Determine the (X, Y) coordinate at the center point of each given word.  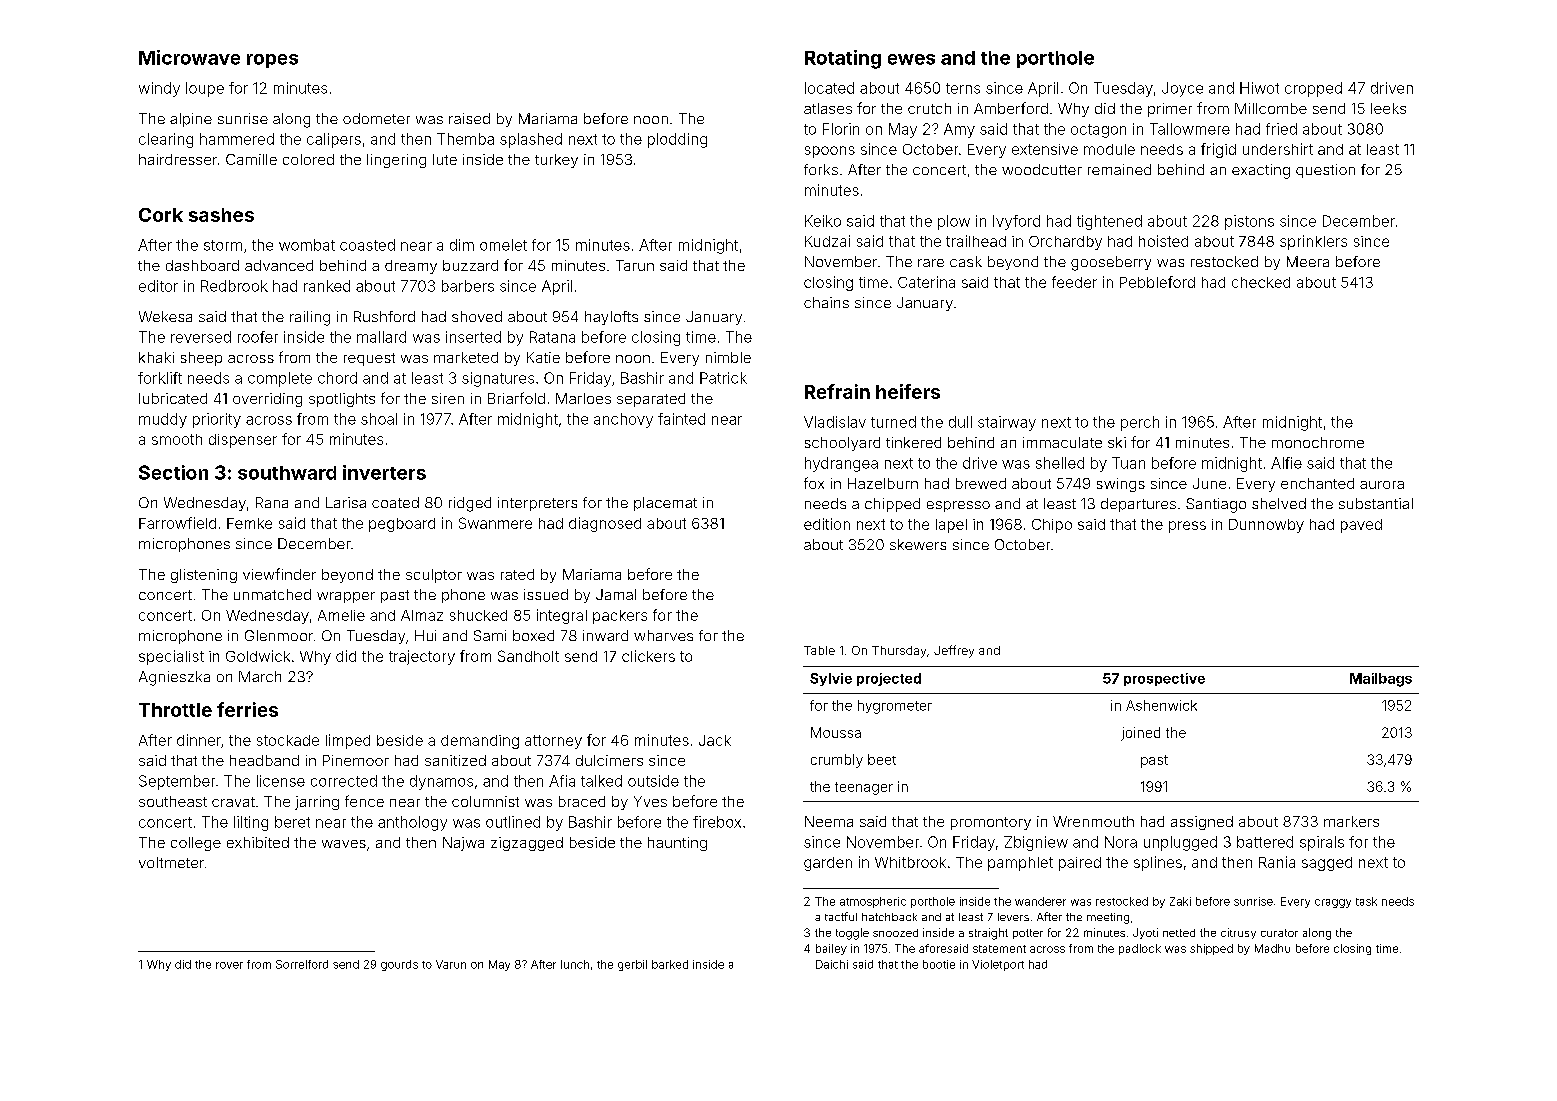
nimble (728, 357)
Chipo (1052, 526)
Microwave (189, 57)
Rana (272, 502)
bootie (939, 964)
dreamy (411, 267)
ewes (911, 59)
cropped (1313, 89)
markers (1351, 821)
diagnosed (605, 524)
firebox (717, 822)
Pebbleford (1157, 282)
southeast (173, 801)
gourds (399, 965)
